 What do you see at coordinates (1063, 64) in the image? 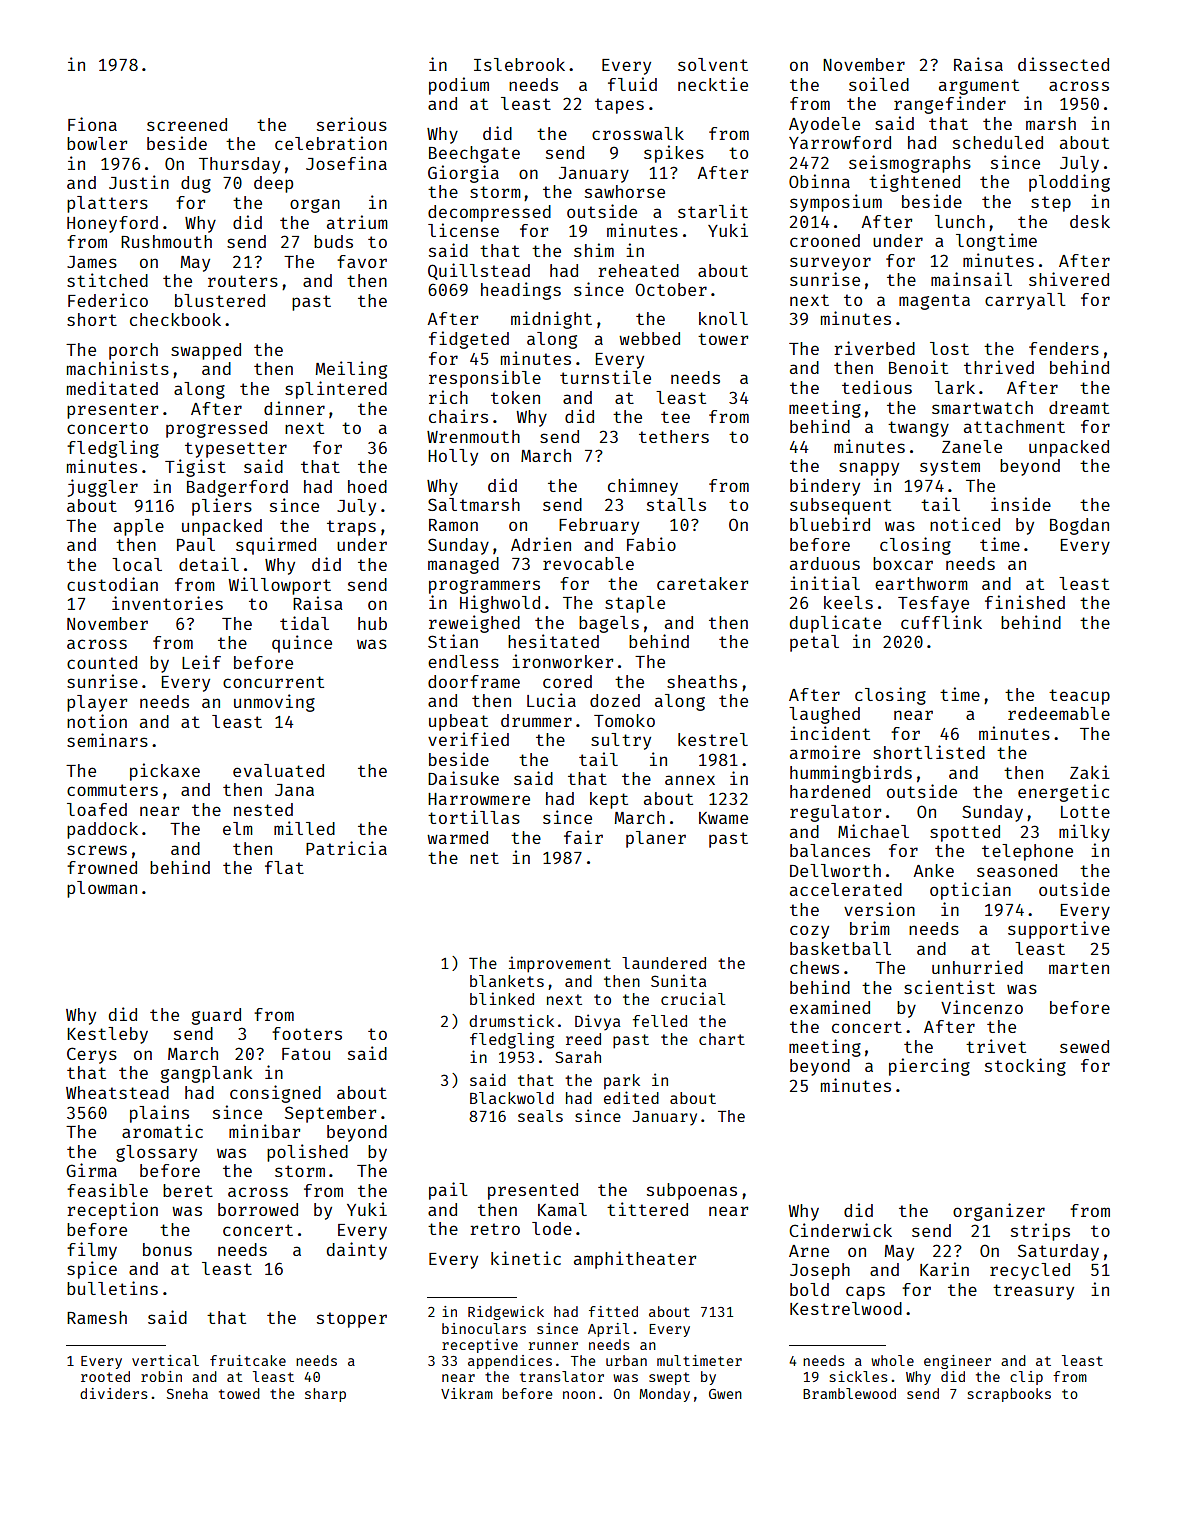
I see `dissected` at bounding box center [1063, 64].
